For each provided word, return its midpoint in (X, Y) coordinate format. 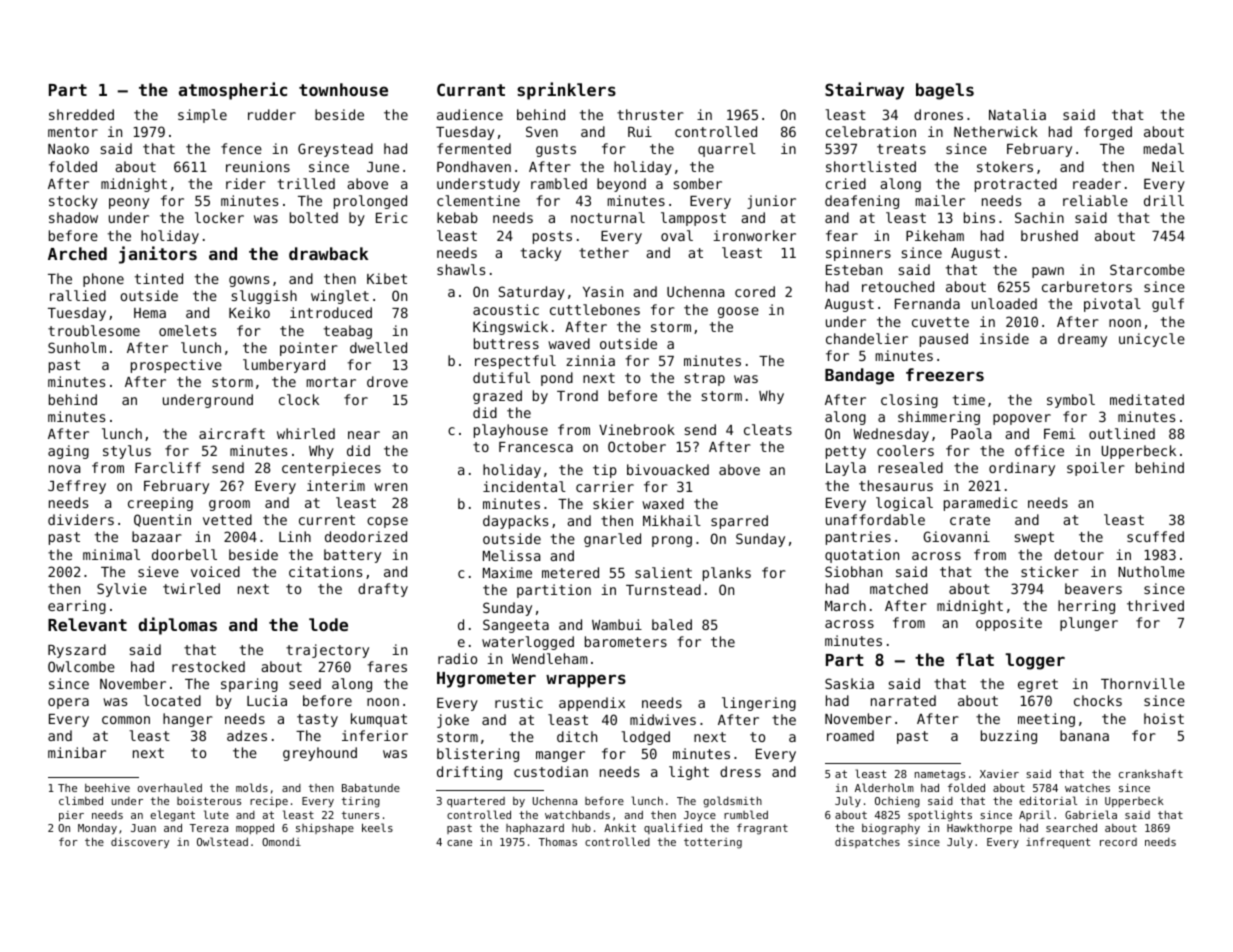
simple (202, 116)
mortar (331, 382)
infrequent (1058, 843)
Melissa (511, 555)
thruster (650, 114)
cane (459, 843)
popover (1022, 419)
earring (77, 607)
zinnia (590, 360)
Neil (1168, 166)
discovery (140, 842)
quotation (862, 556)
